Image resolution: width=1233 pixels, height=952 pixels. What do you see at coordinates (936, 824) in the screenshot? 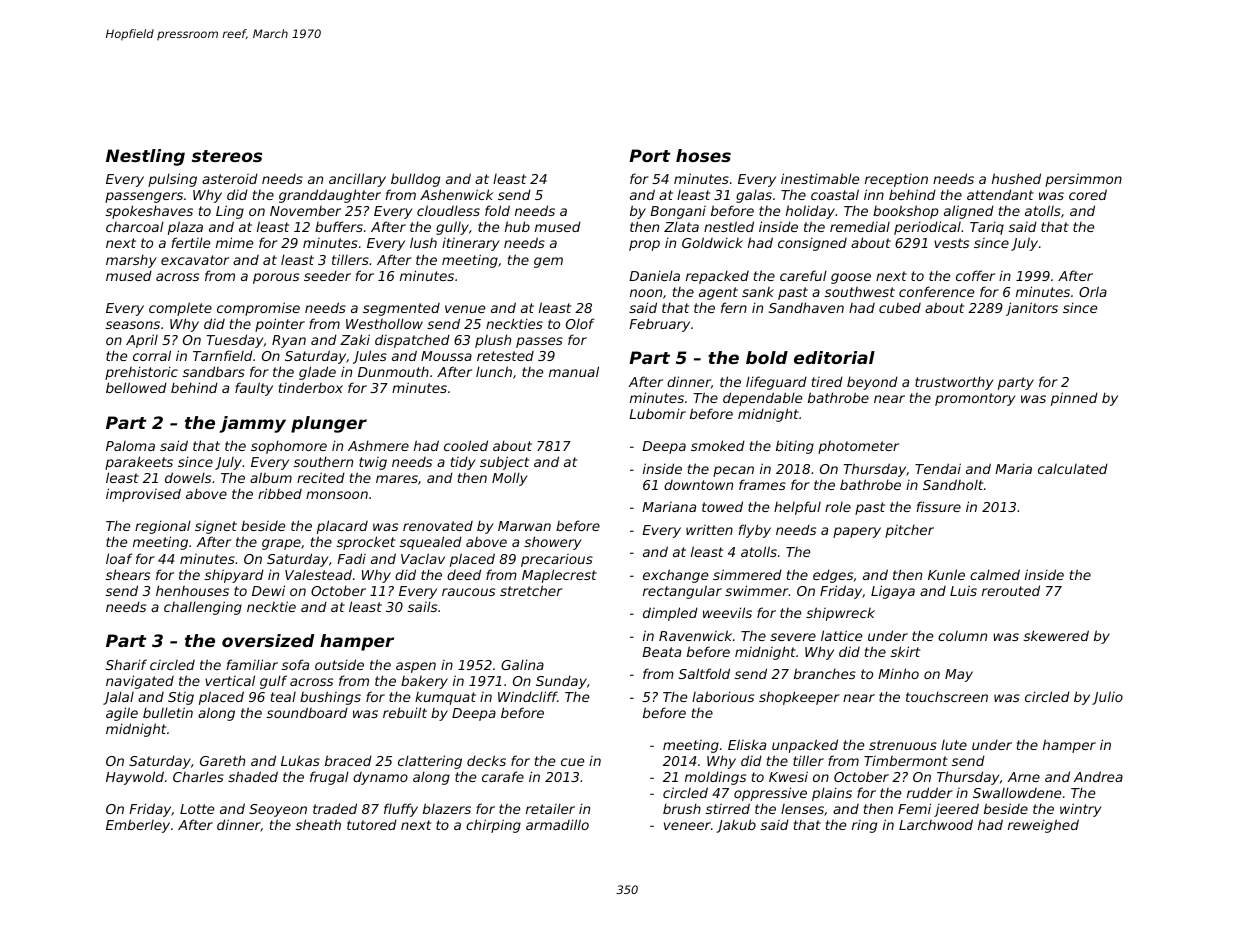
I see `Larchwood` at bounding box center [936, 824].
